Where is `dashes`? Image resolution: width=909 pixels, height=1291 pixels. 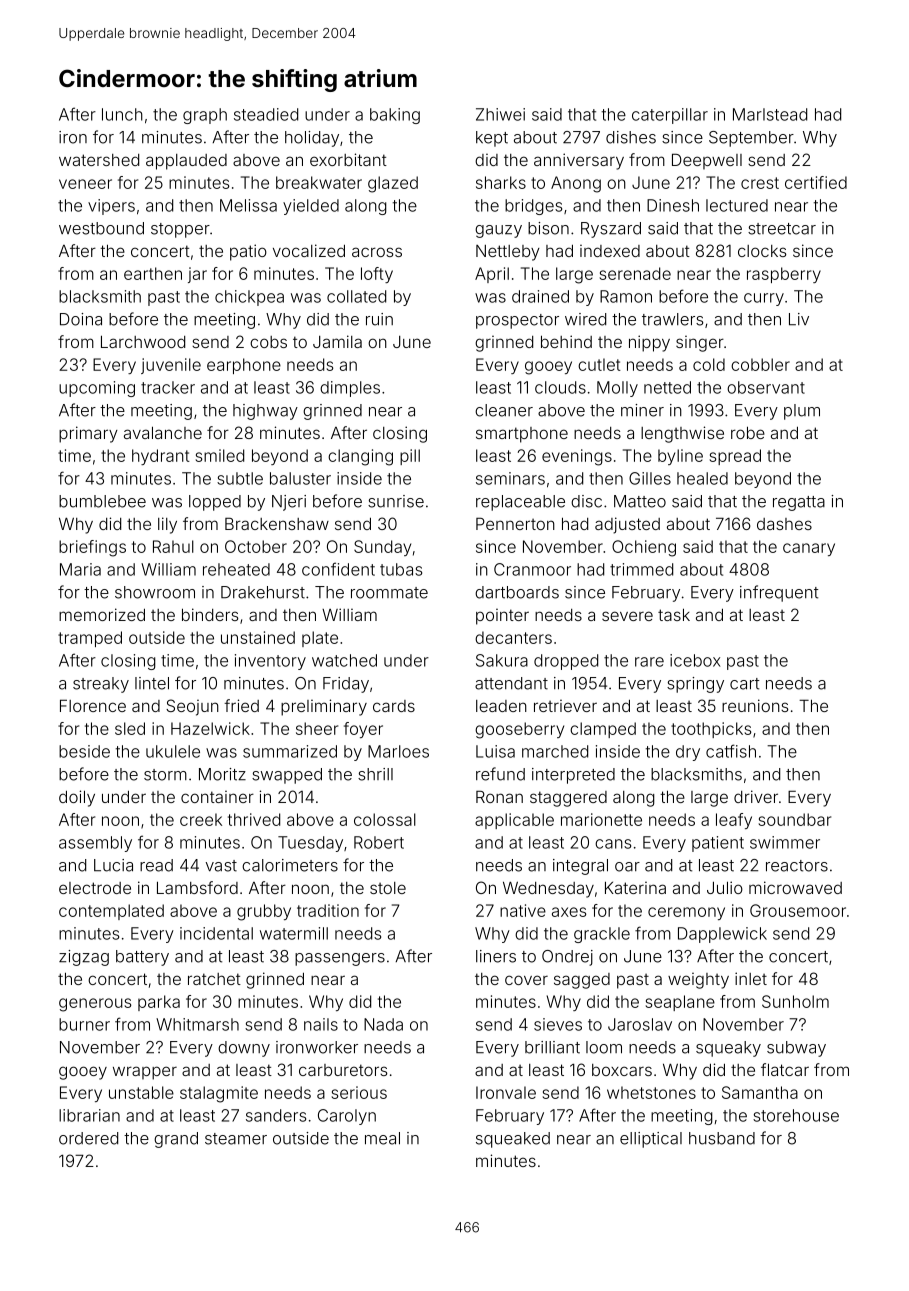 dashes is located at coordinates (784, 524).
